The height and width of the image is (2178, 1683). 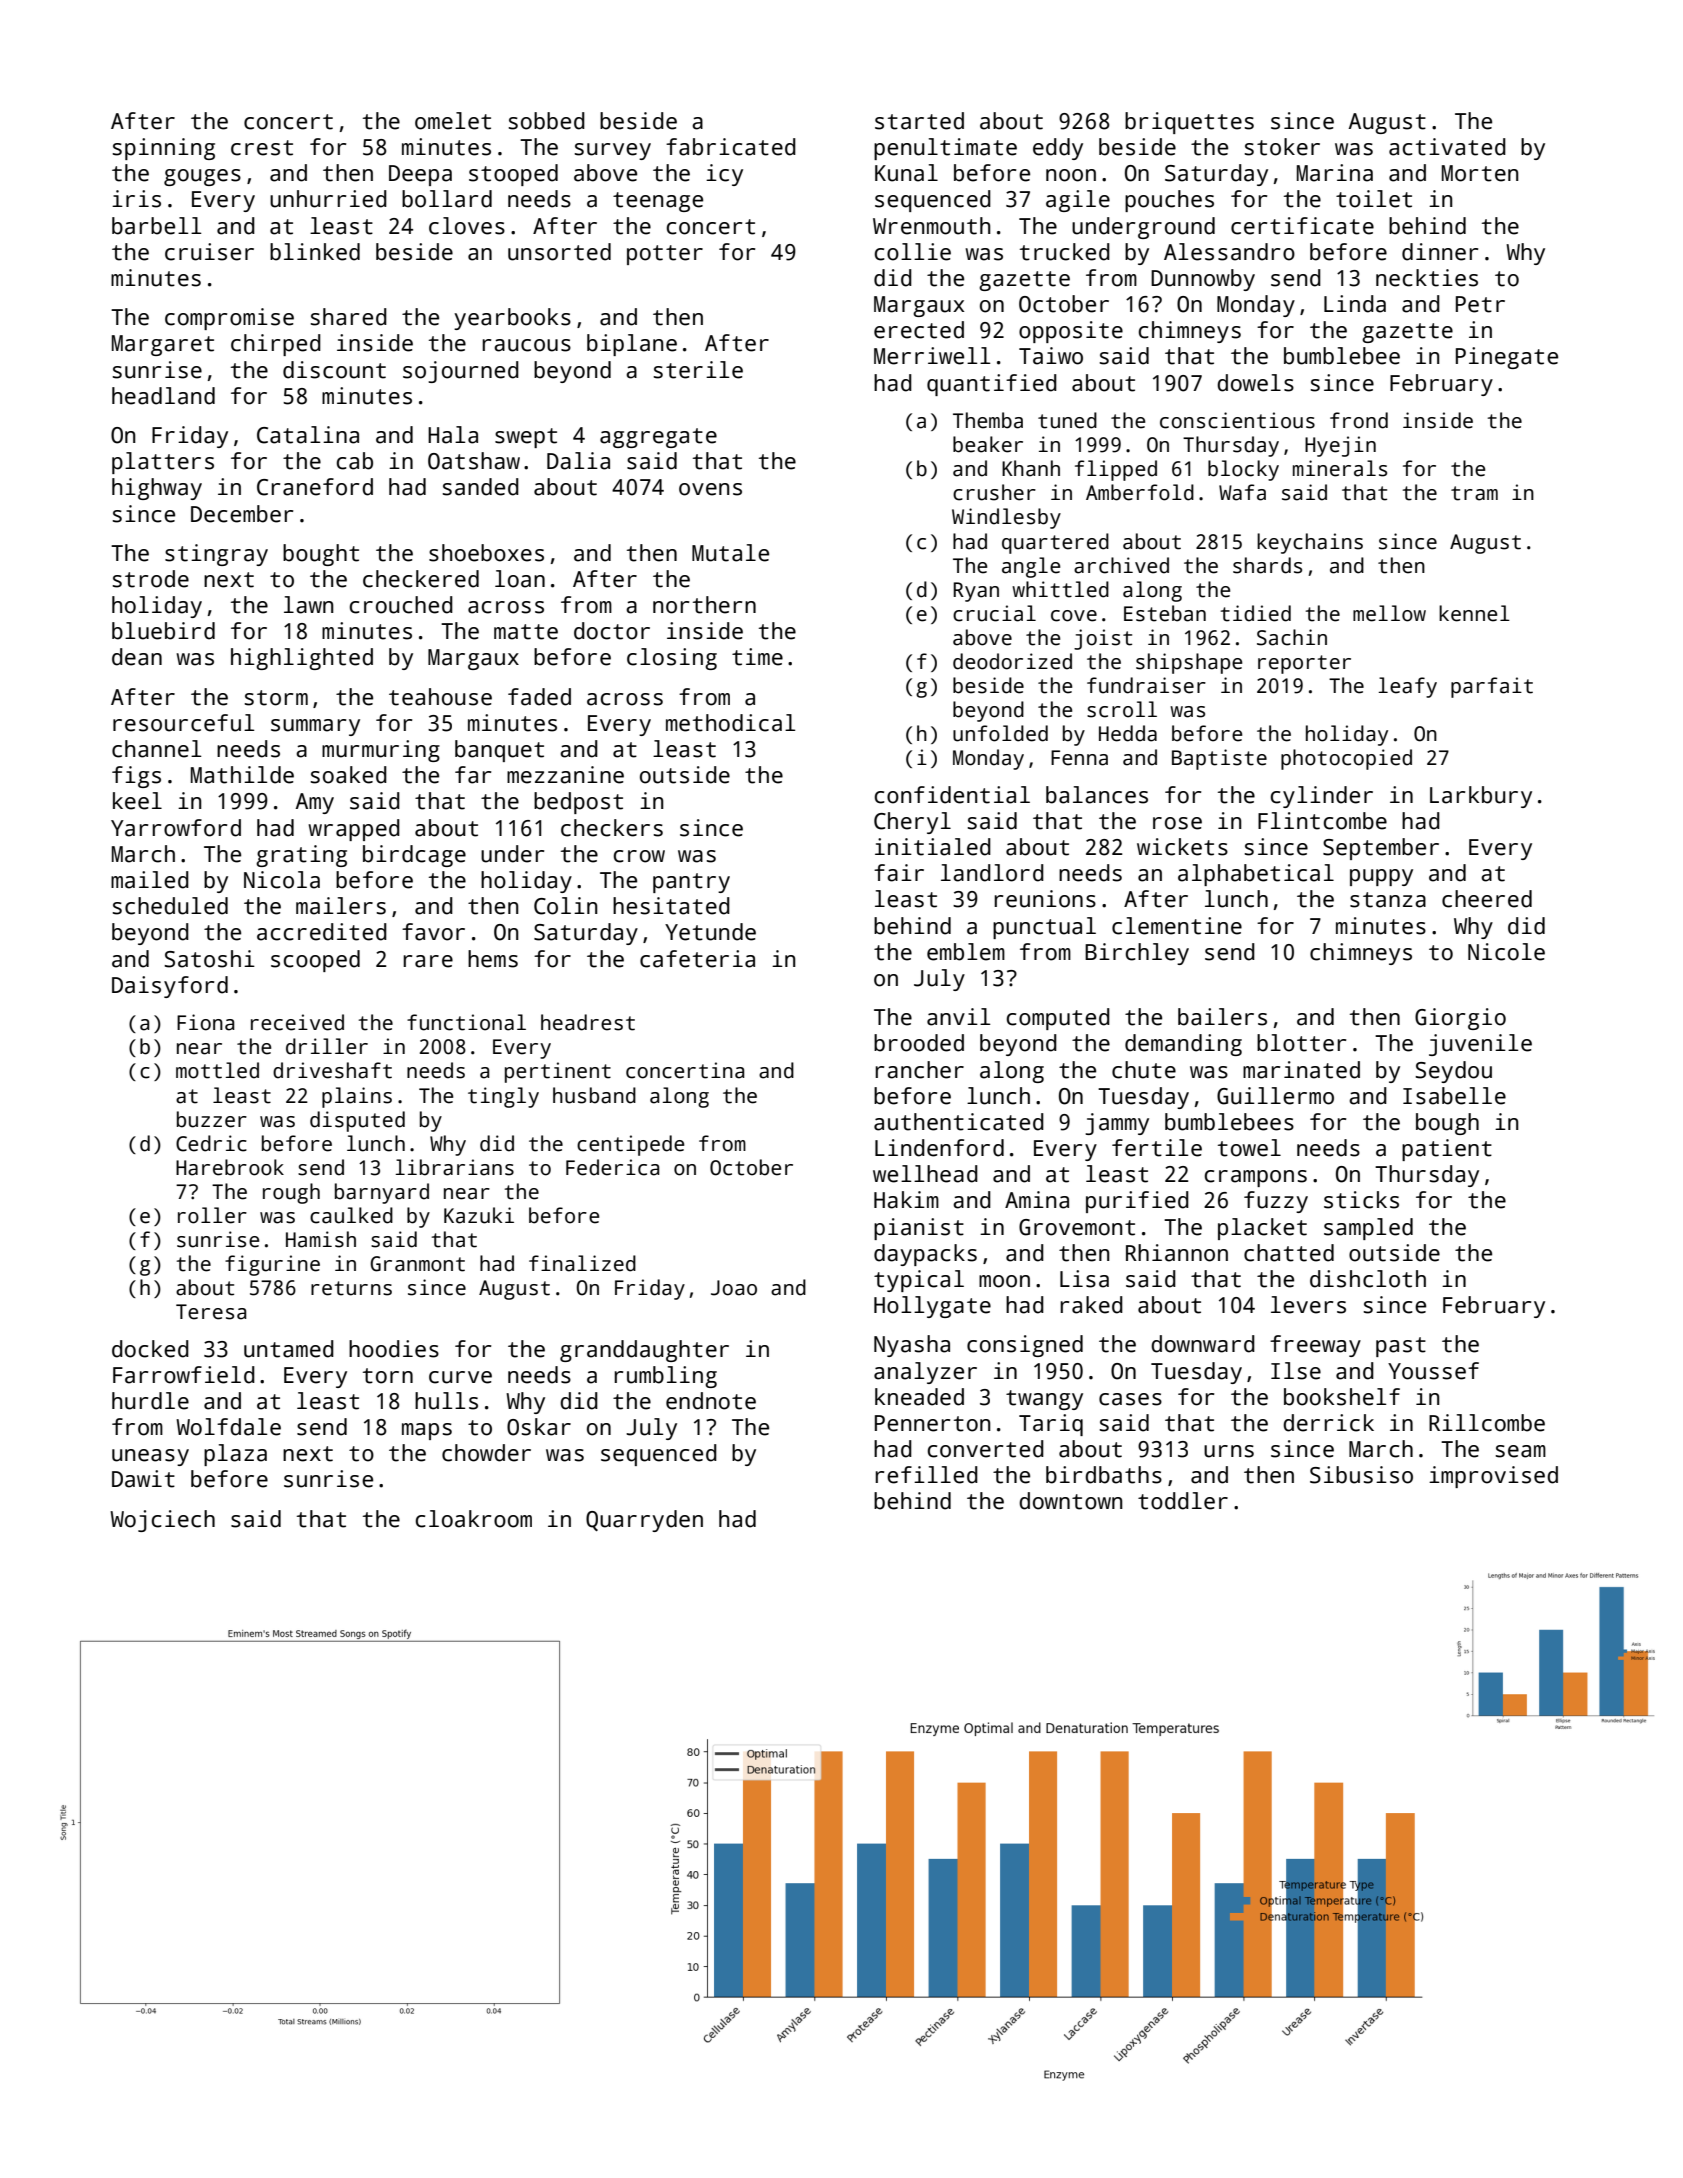 What do you see at coordinates (309, 605) in the image?
I see `lawn` at bounding box center [309, 605].
